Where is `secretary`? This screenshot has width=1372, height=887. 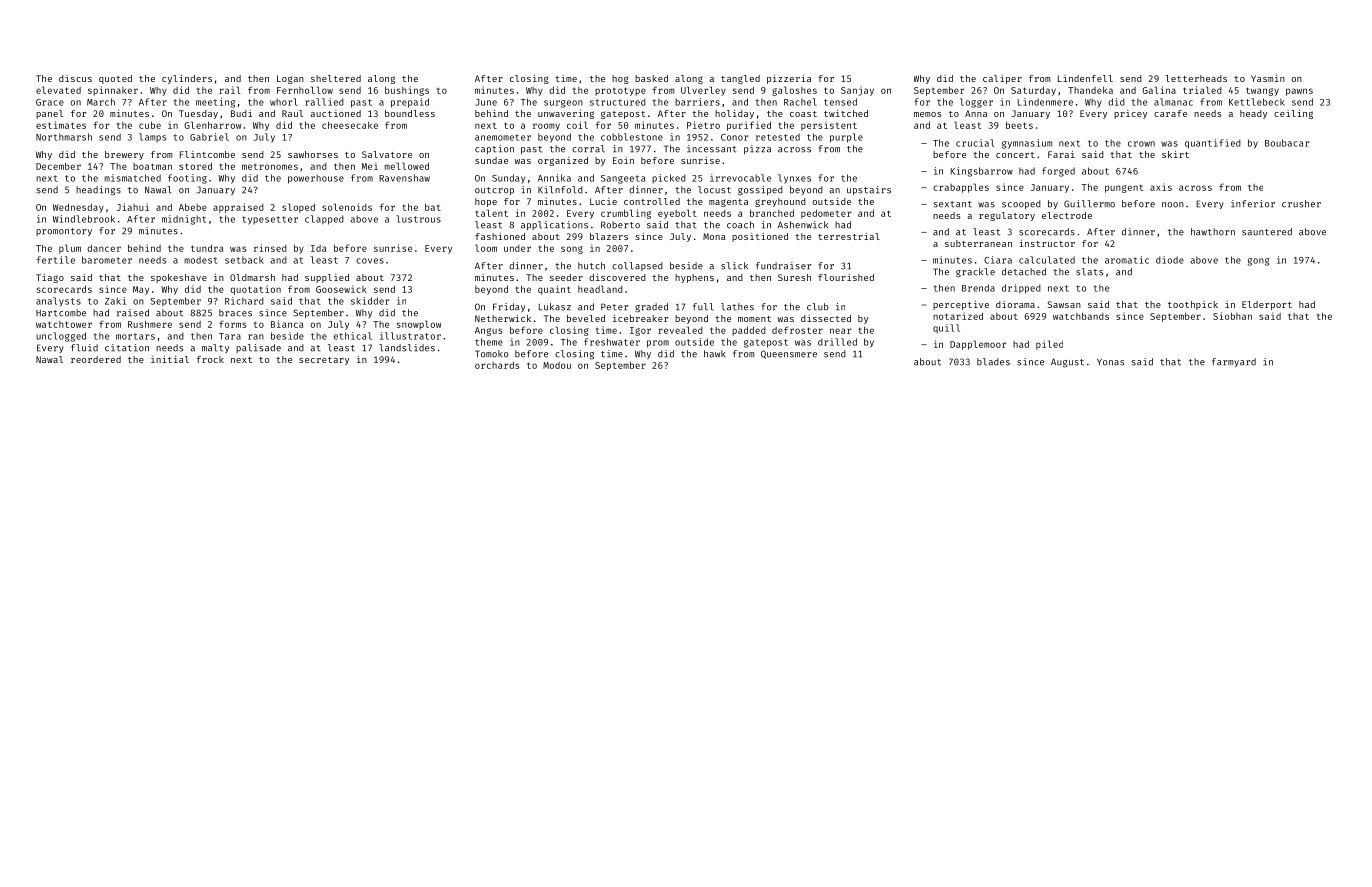
secretary is located at coordinates (324, 361).
